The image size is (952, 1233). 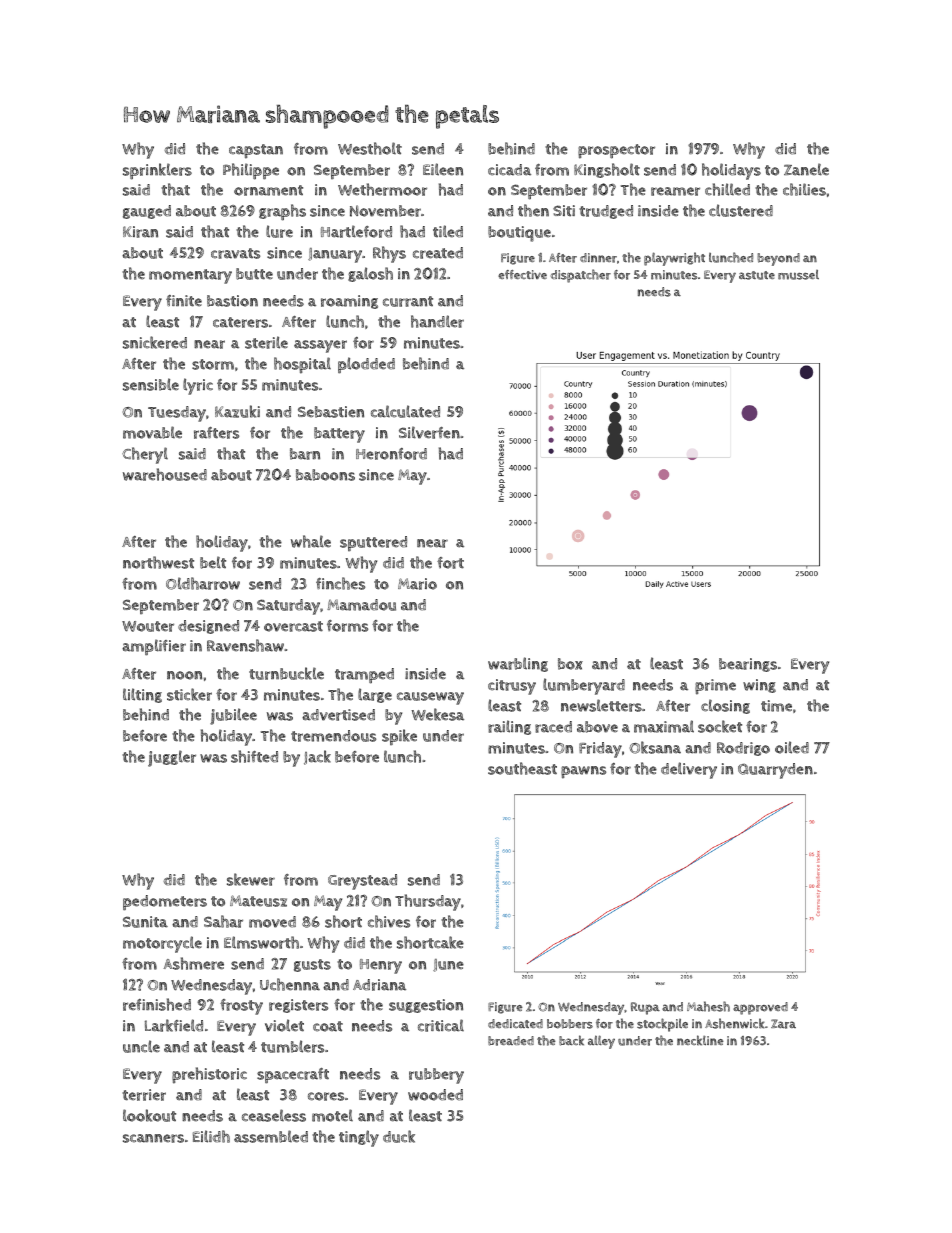 What do you see at coordinates (254, 756) in the screenshot?
I see `shifted` at bounding box center [254, 756].
